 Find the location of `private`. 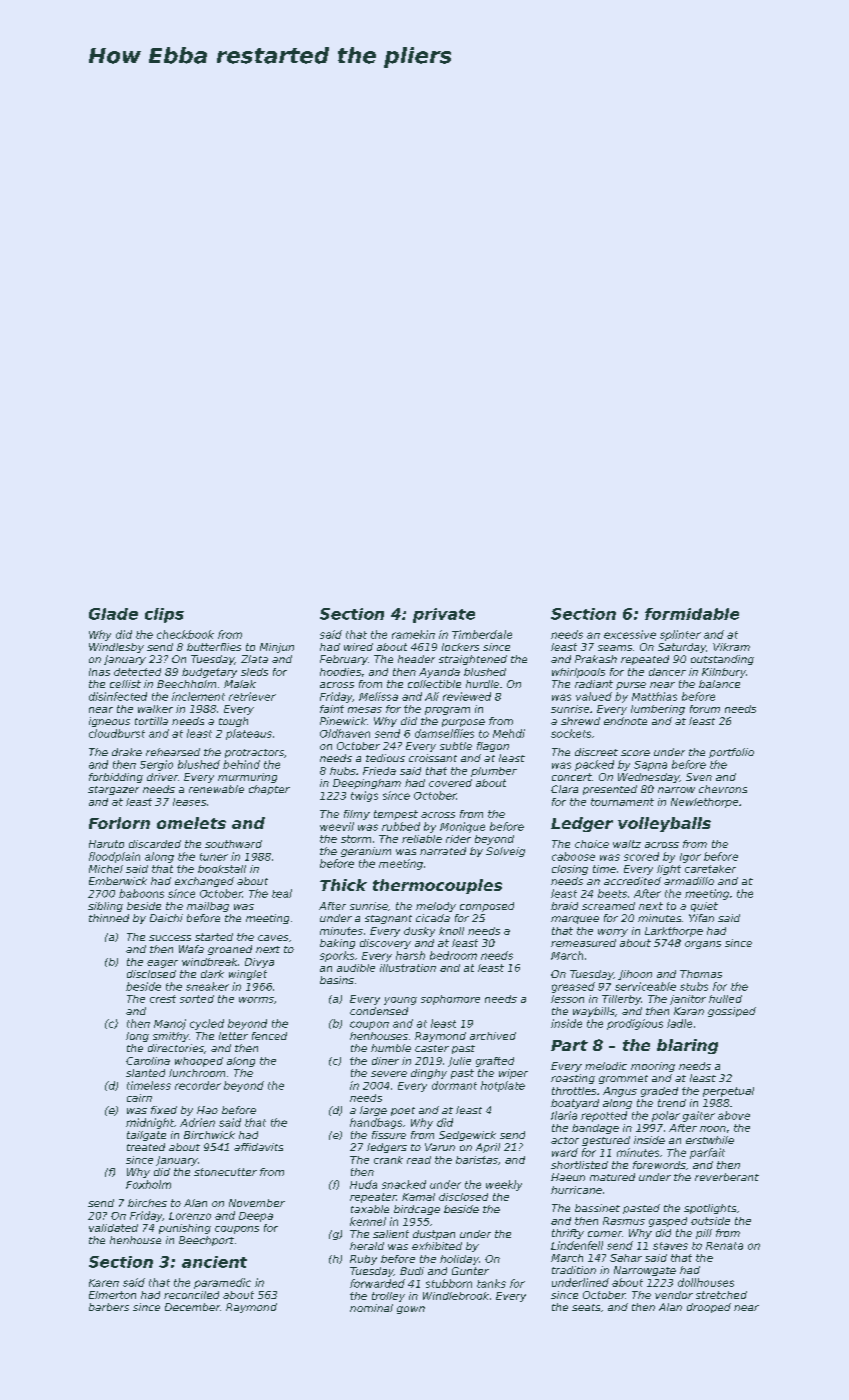

private is located at coordinates (444, 615).
